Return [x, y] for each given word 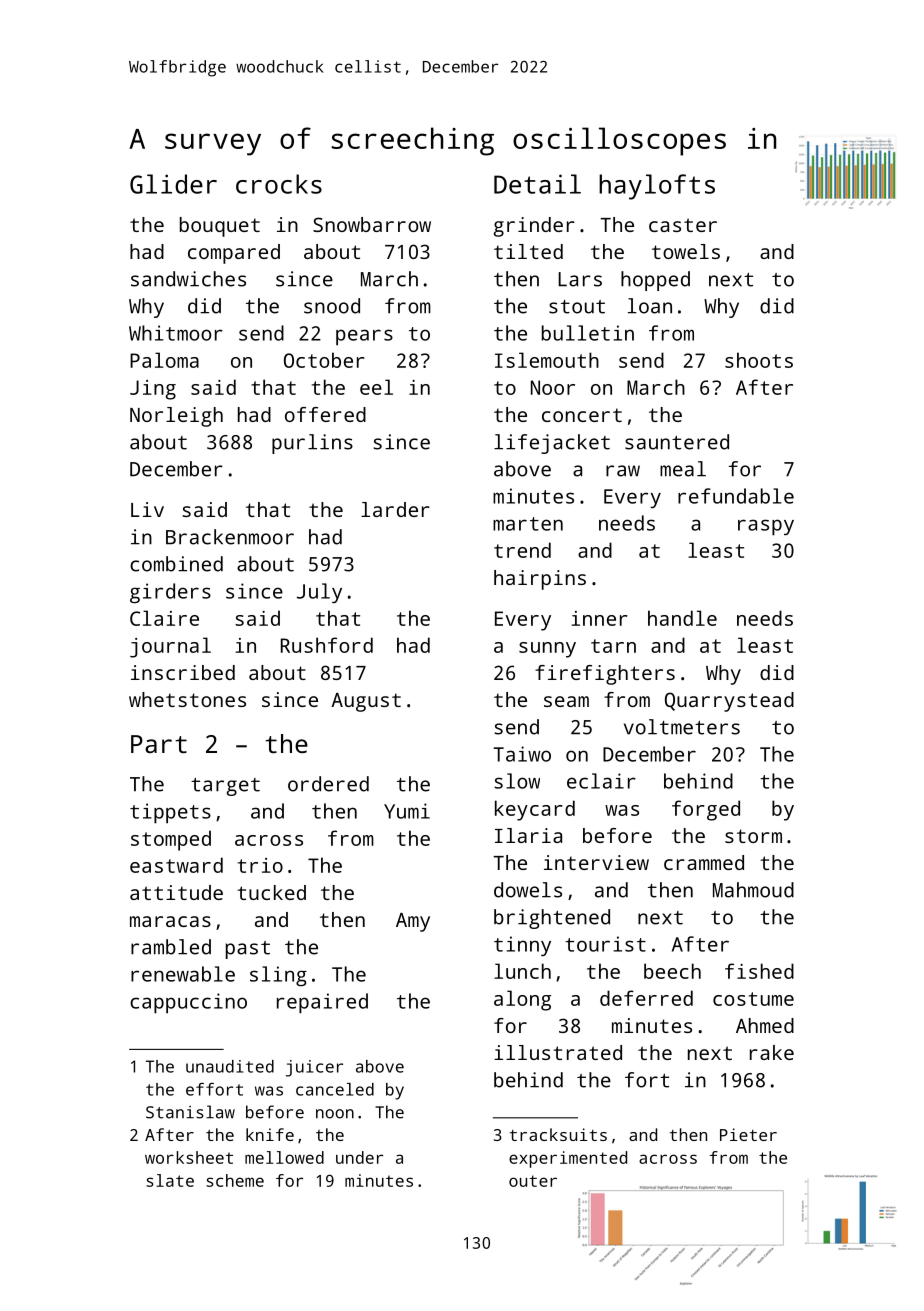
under [359, 1157]
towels [686, 251]
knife [270, 1134]
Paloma [164, 360]
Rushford [327, 645]
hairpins [540, 580]
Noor [553, 387]
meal [683, 469]
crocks [279, 184]
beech [672, 971]
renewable [183, 974]
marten [528, 524]
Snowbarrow [372, 224]
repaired [322, 1003]
